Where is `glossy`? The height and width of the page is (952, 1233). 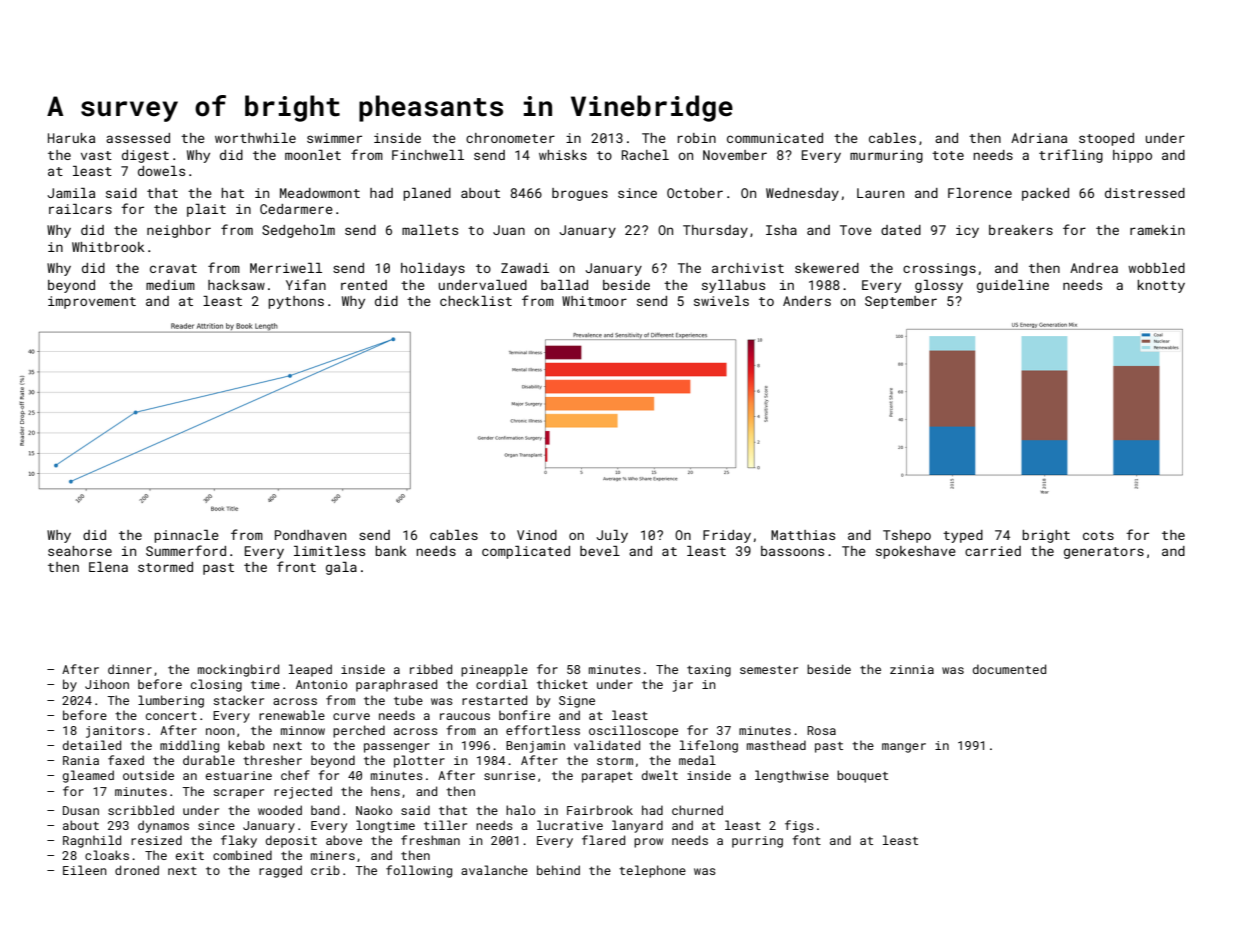
glossy is located at coordinates (939, 286).
